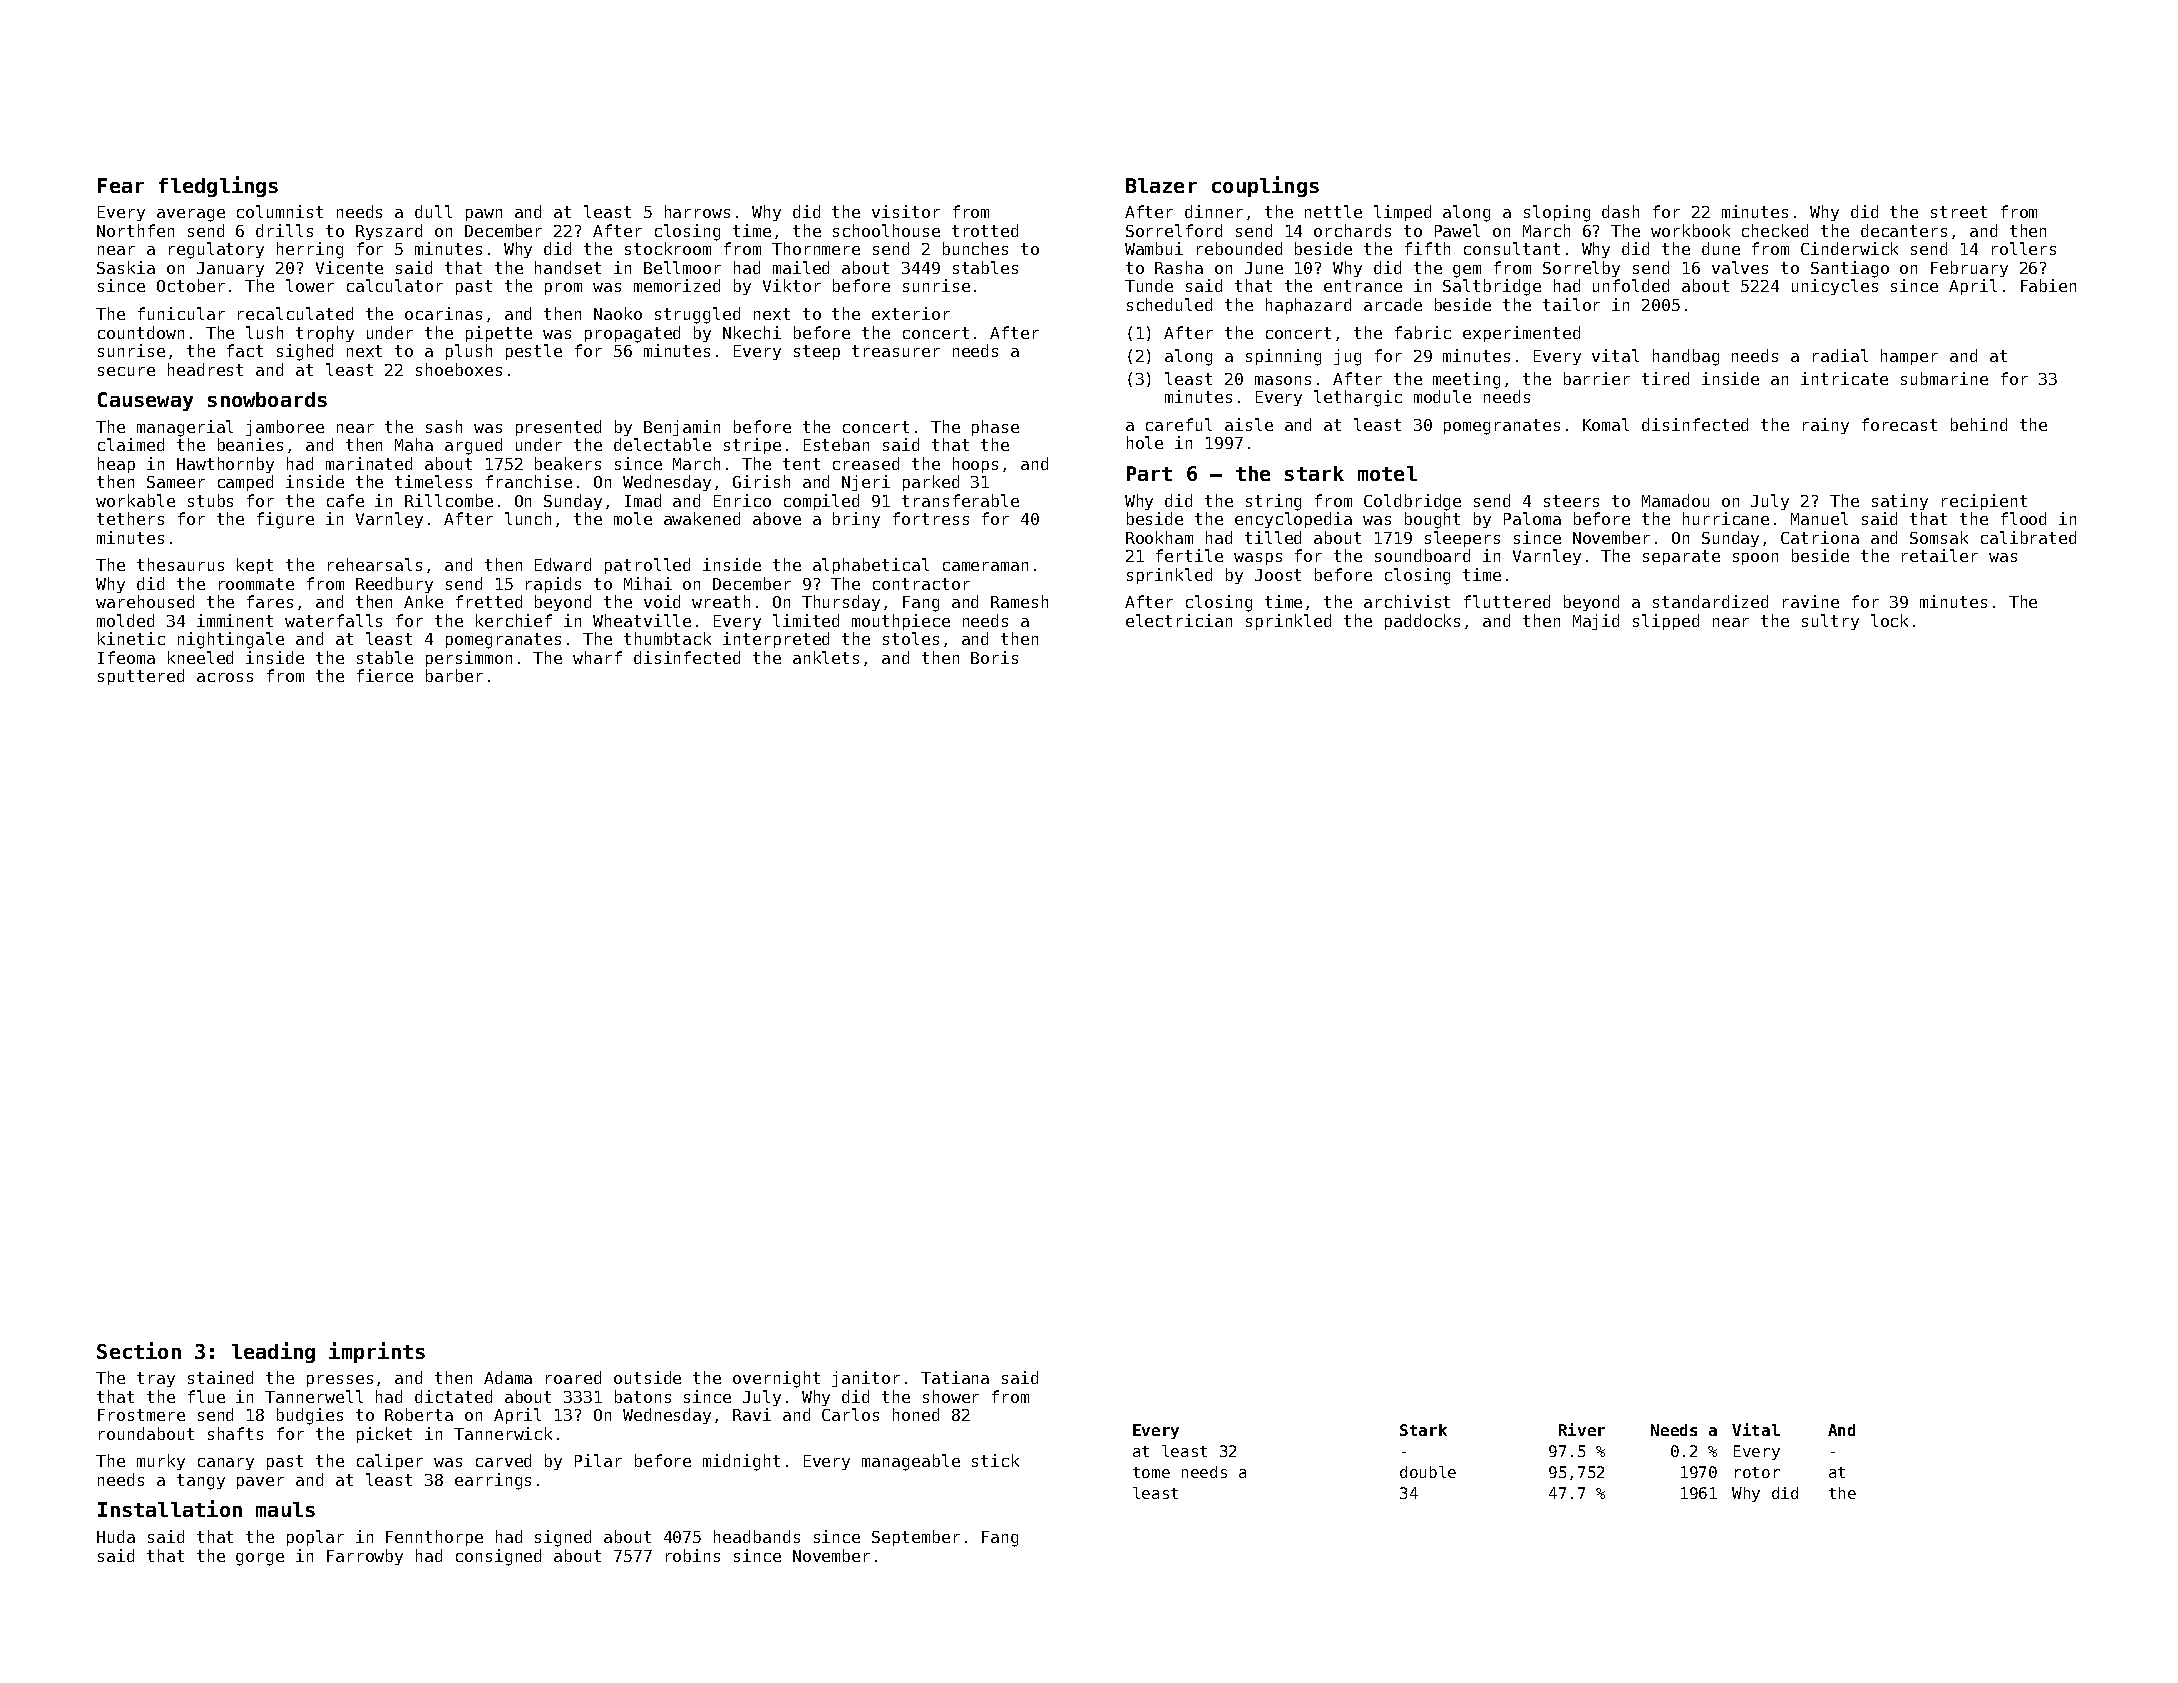  What do you see at coordinates (1979, 424) in the screenshot?
I see `behind` at bounding box center [1979, 424].
